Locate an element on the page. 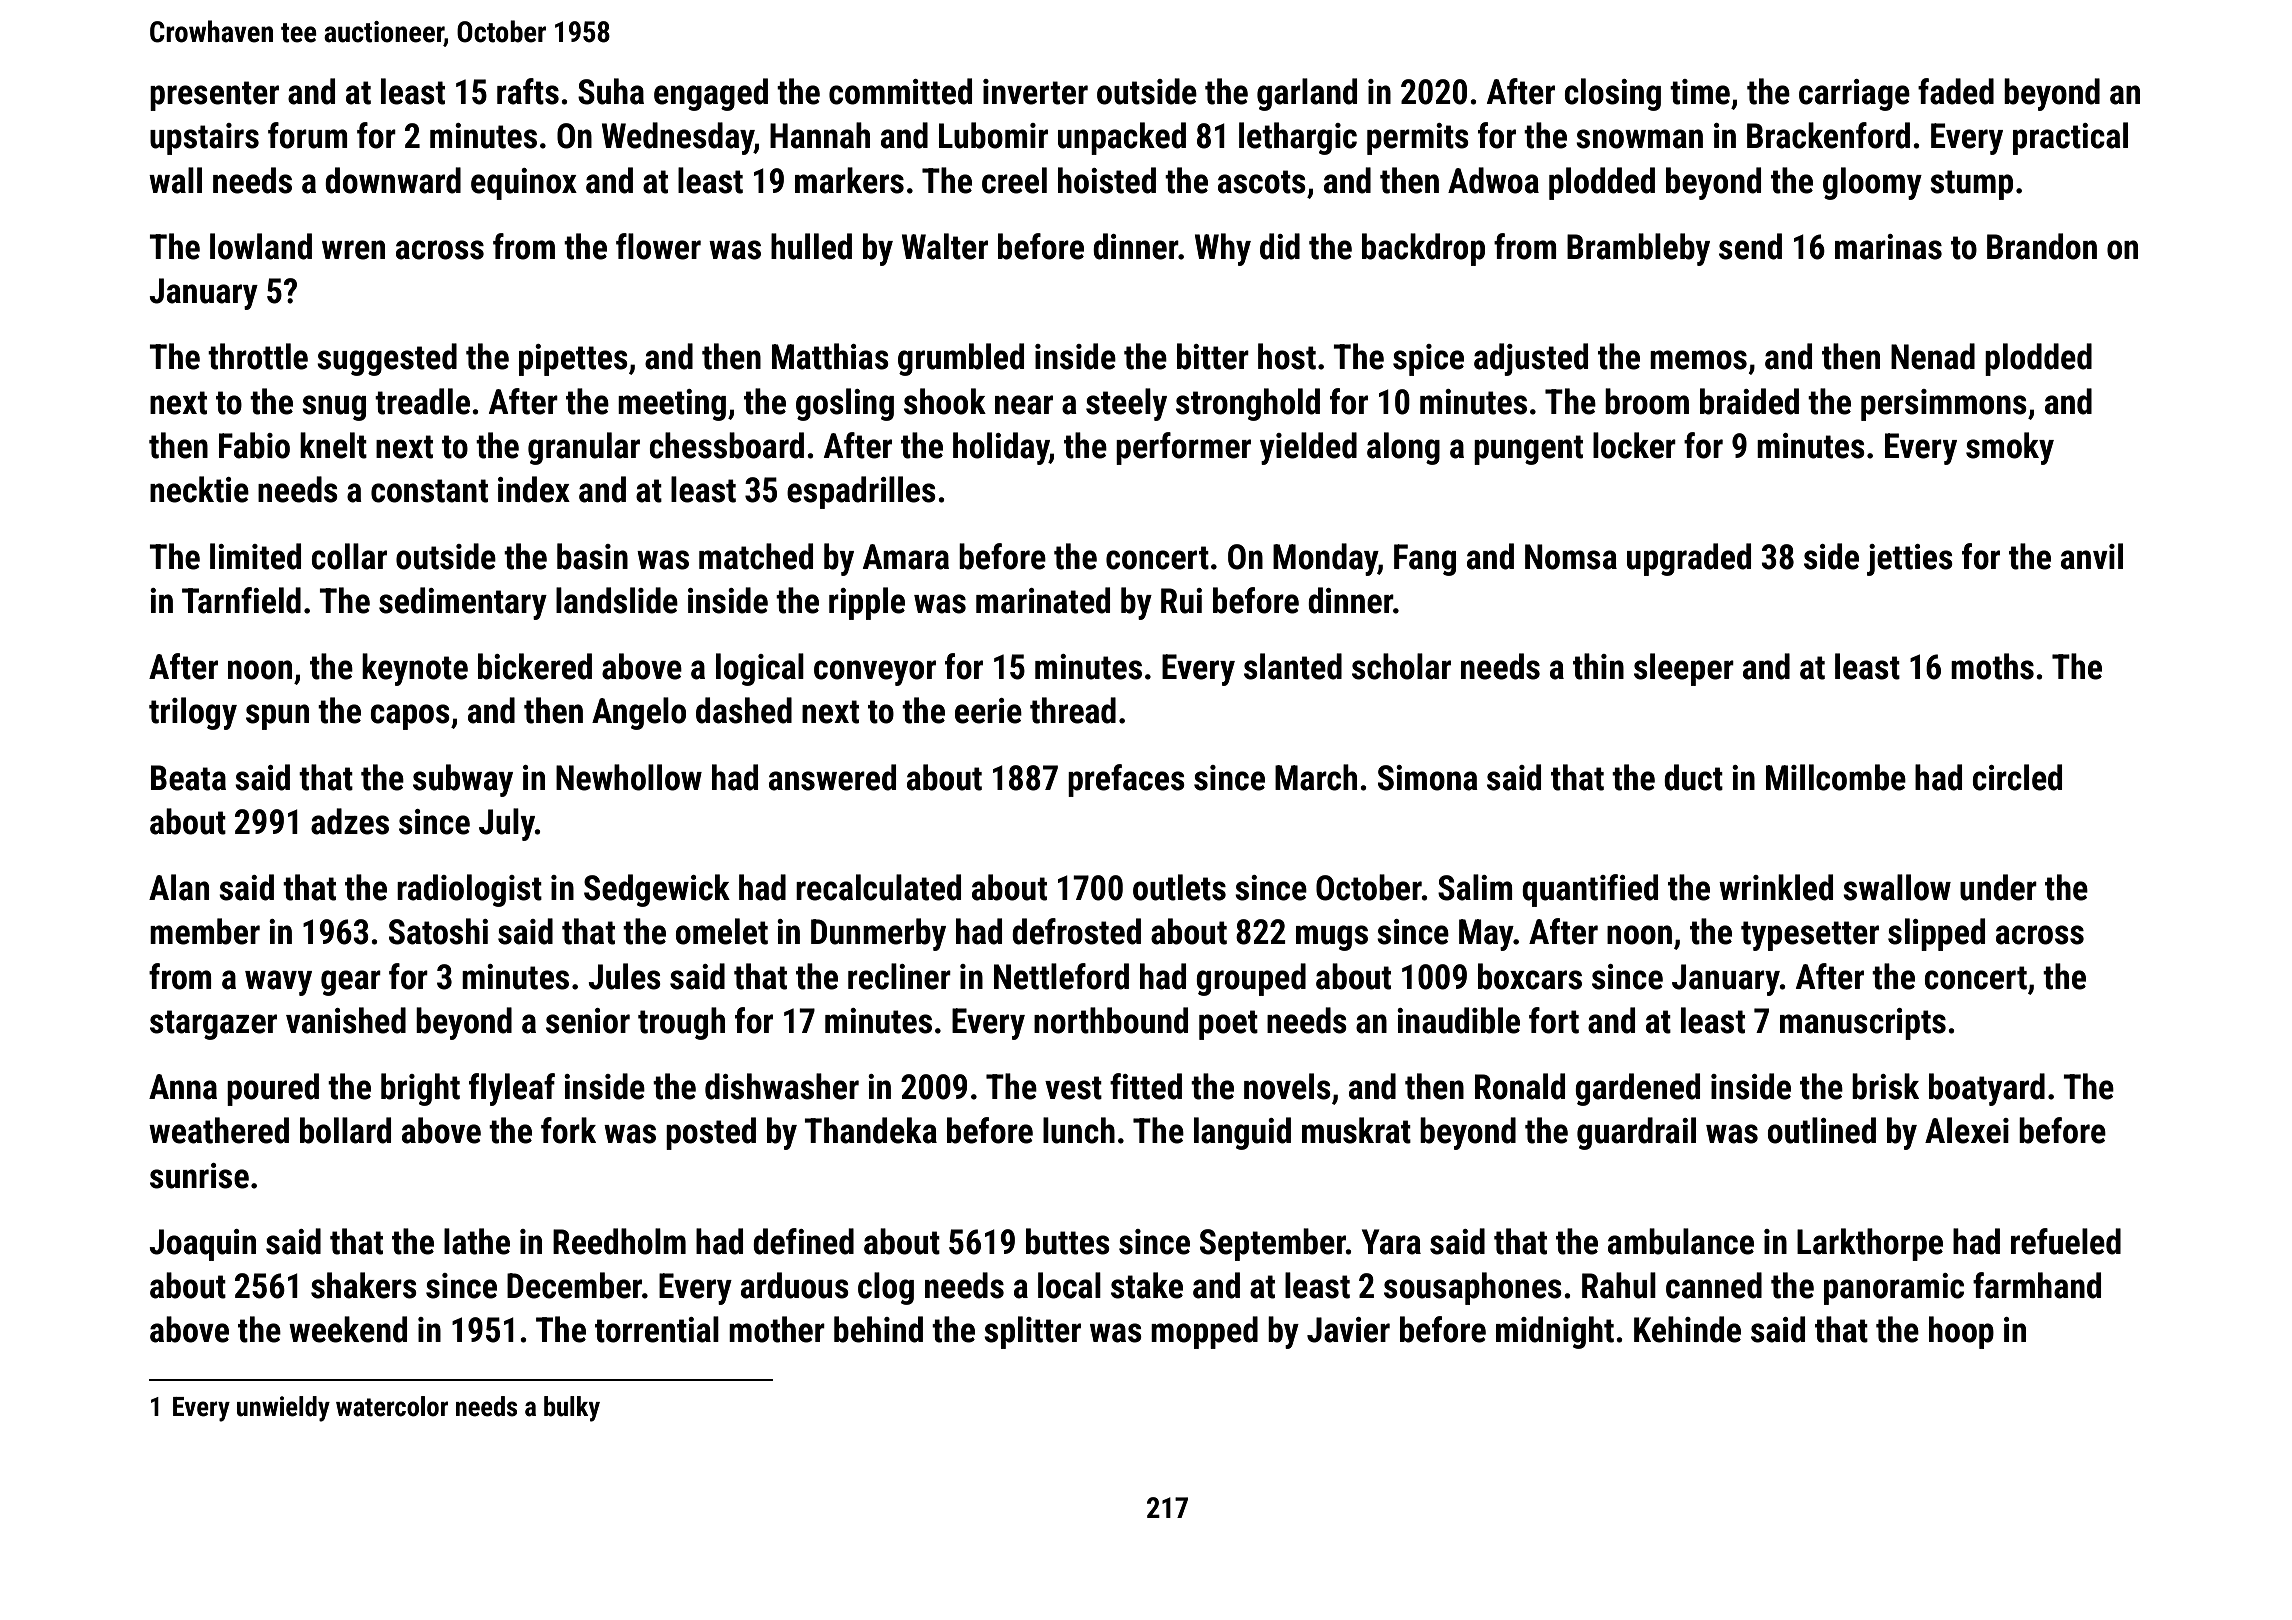  presenter is located at coordinates (214, 96).
